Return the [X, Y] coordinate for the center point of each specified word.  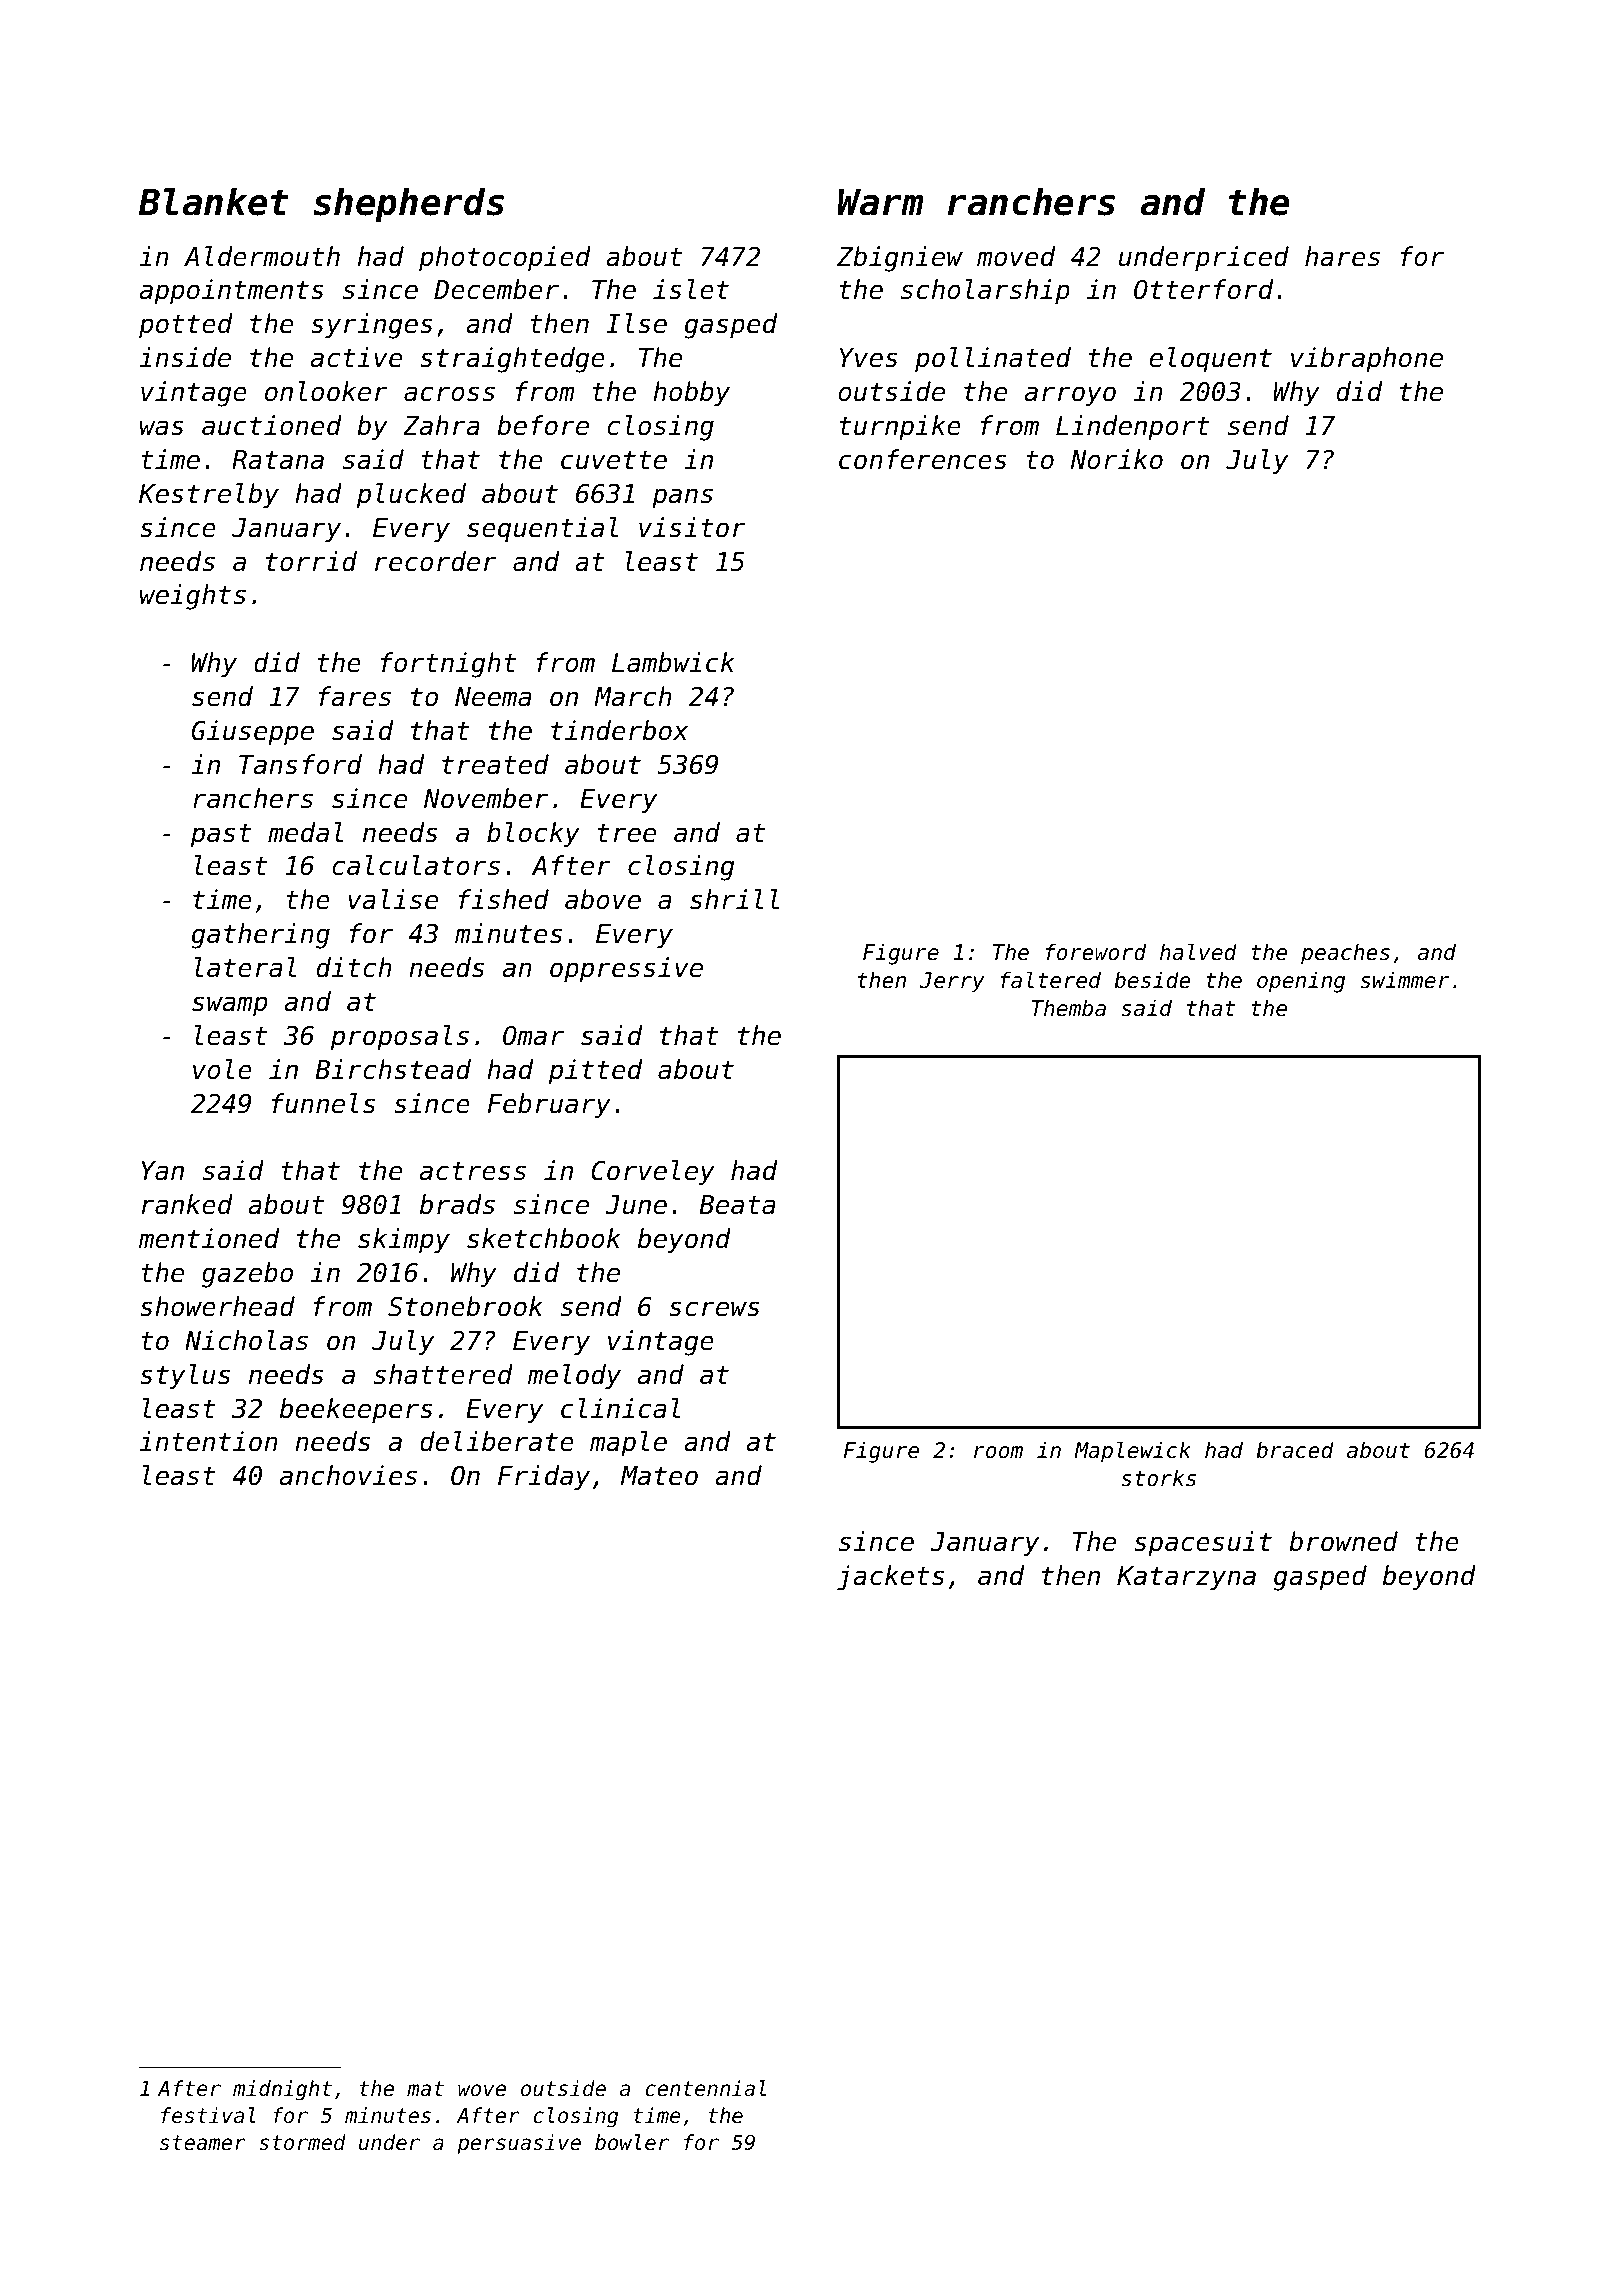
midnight [282, 2090]
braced [1295, 1450]
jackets [890, 1578]
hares [1342, 256]
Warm [880, 202]
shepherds [408, 205]
